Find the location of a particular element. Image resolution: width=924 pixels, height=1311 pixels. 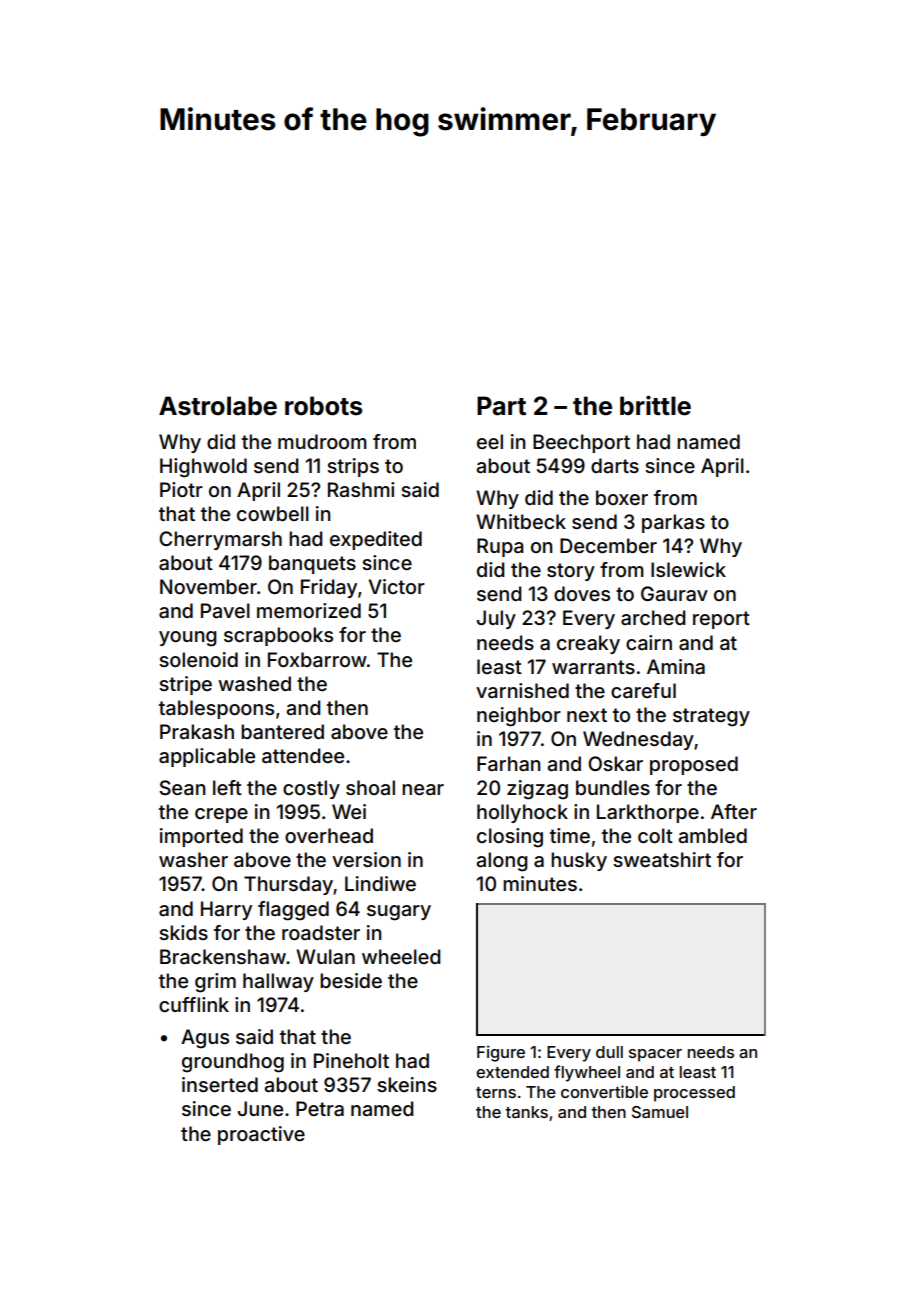

report is located at coordinates (721, 620).
